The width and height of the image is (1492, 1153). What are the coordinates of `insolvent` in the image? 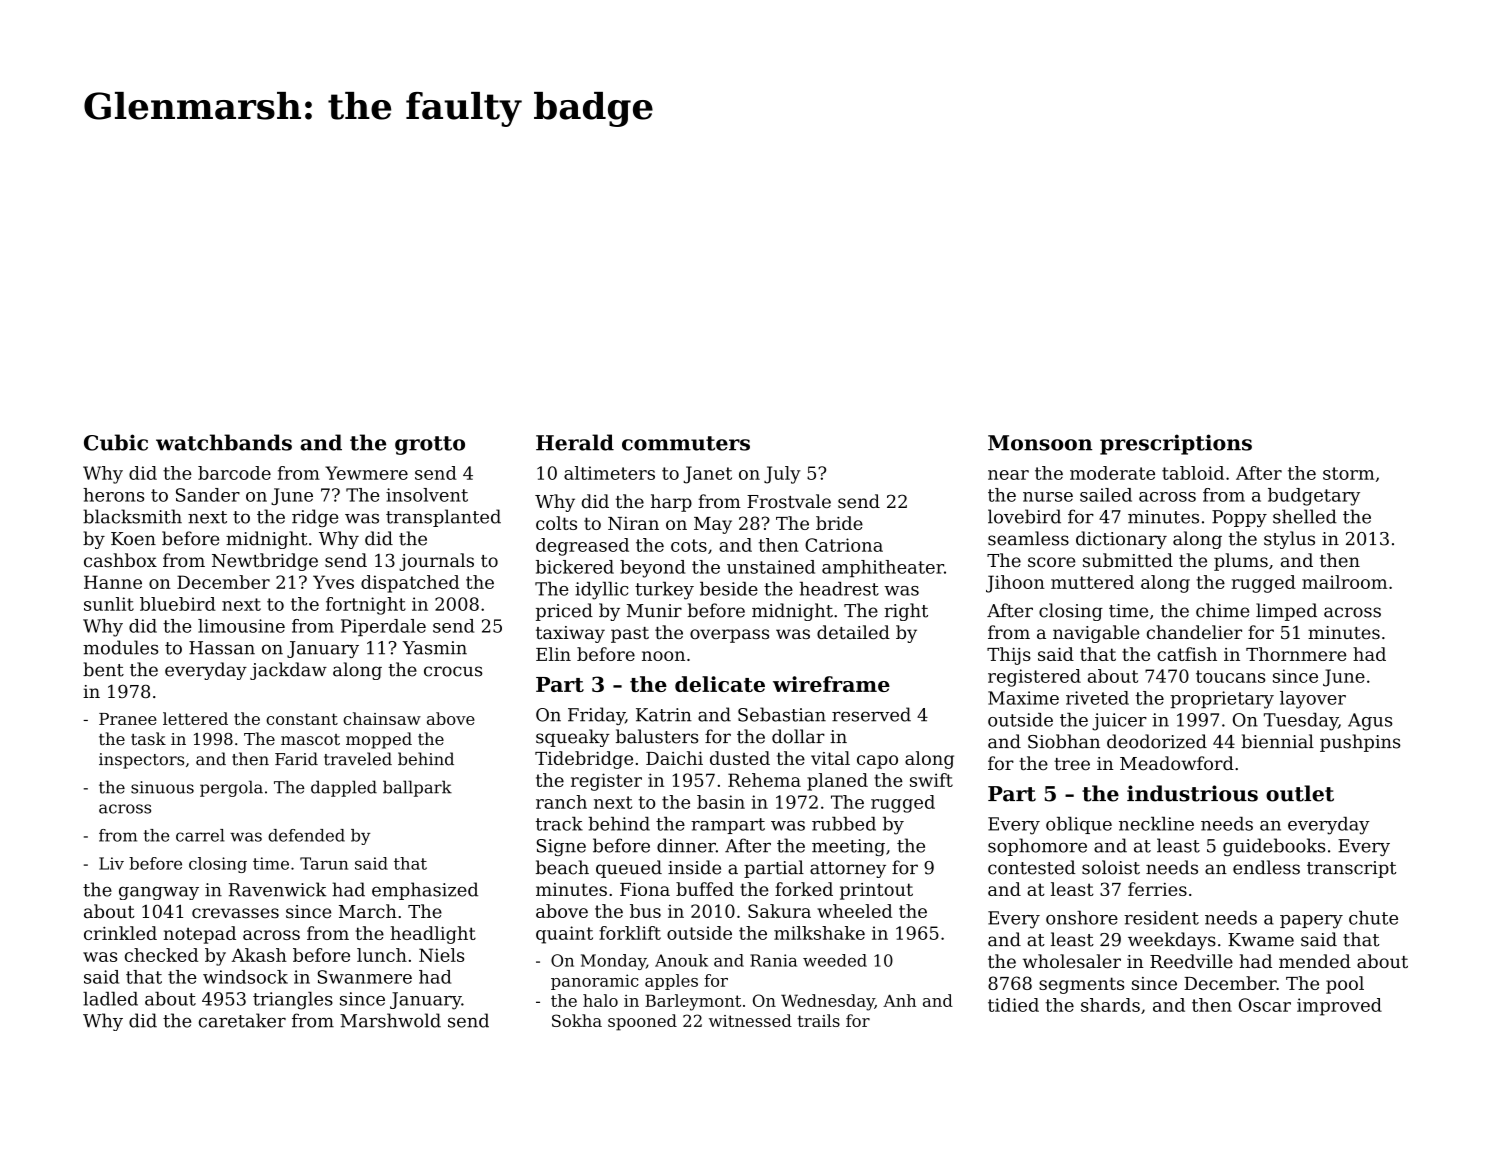 It's located at (427, 495).
